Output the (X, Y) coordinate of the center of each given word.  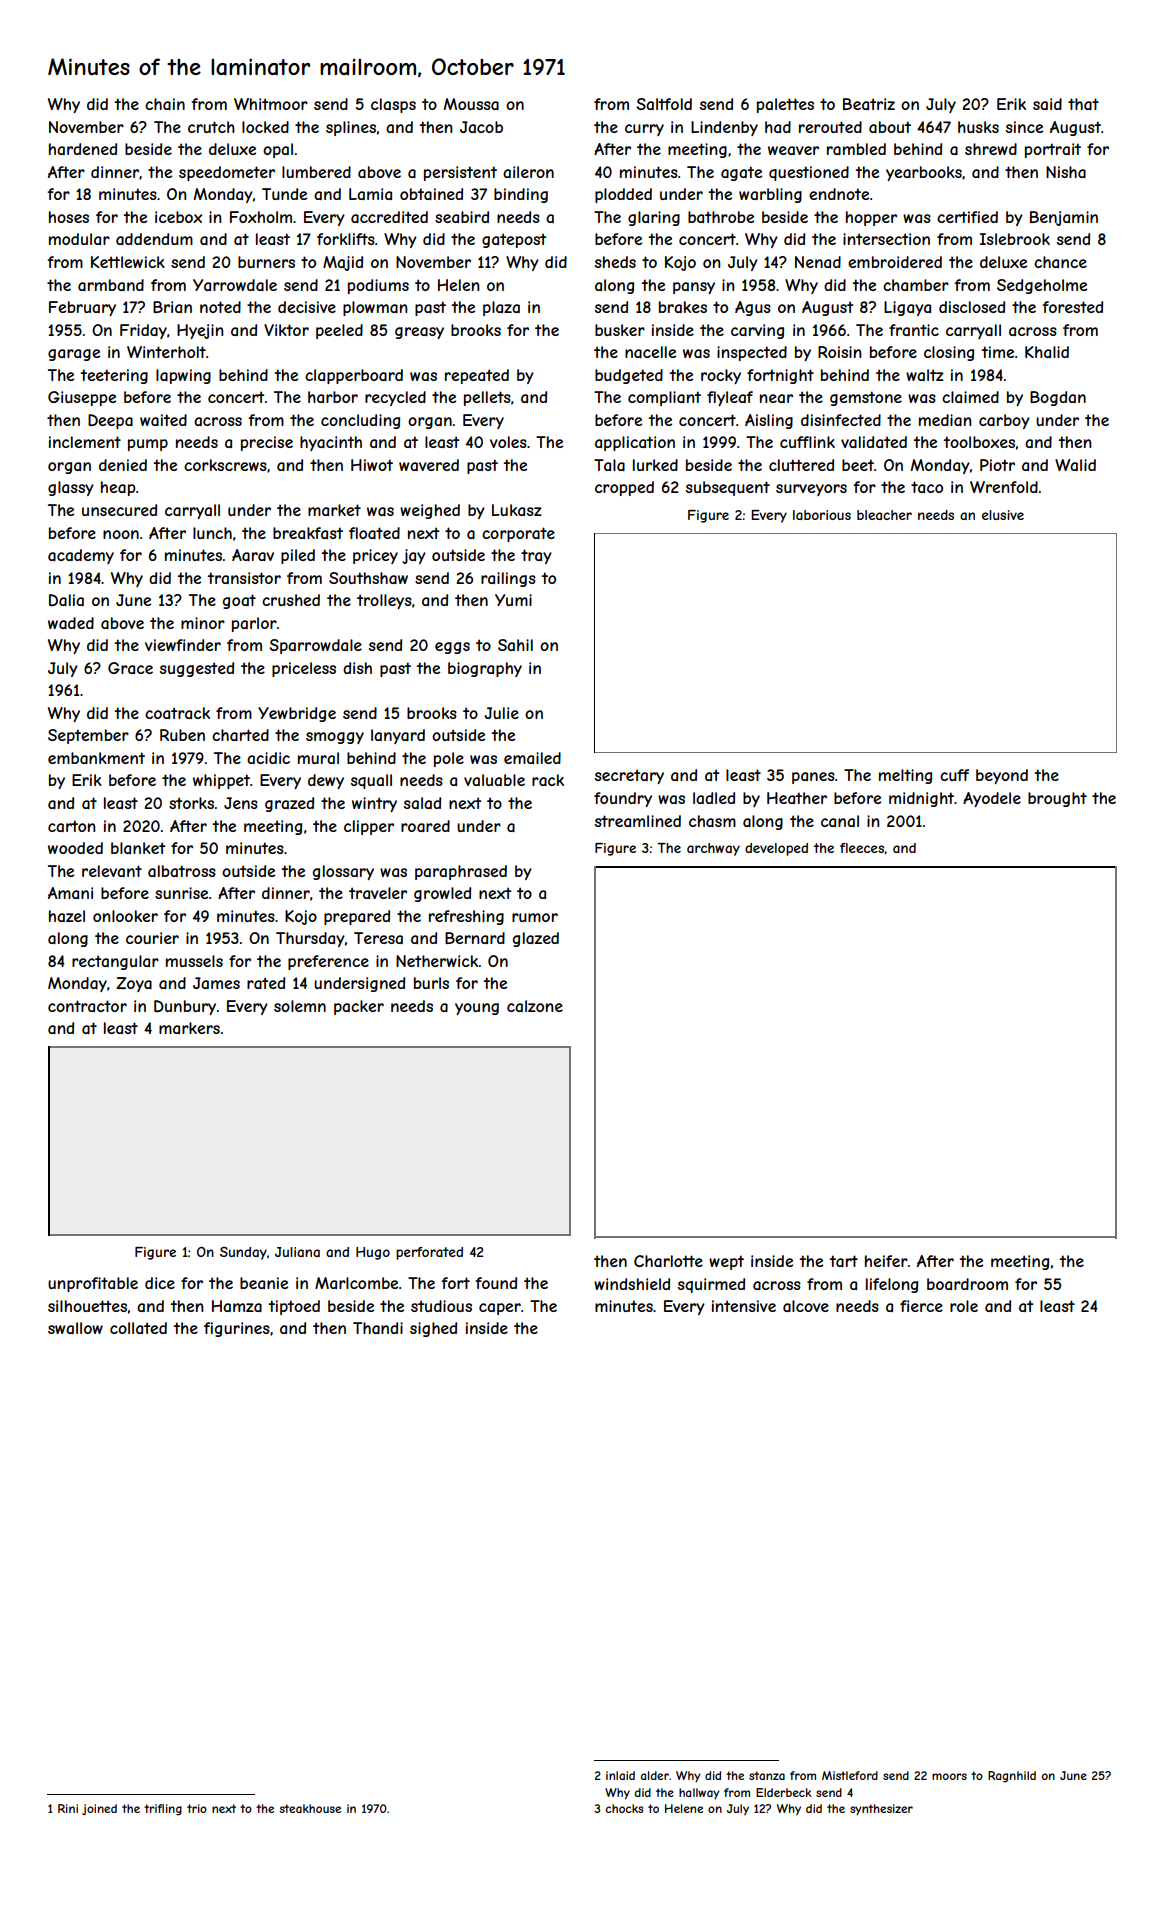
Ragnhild (1012, 1777)
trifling (163, 1810)
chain (165, 104)
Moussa (471, 104)
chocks (624, 1808)
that (1083, 104)
